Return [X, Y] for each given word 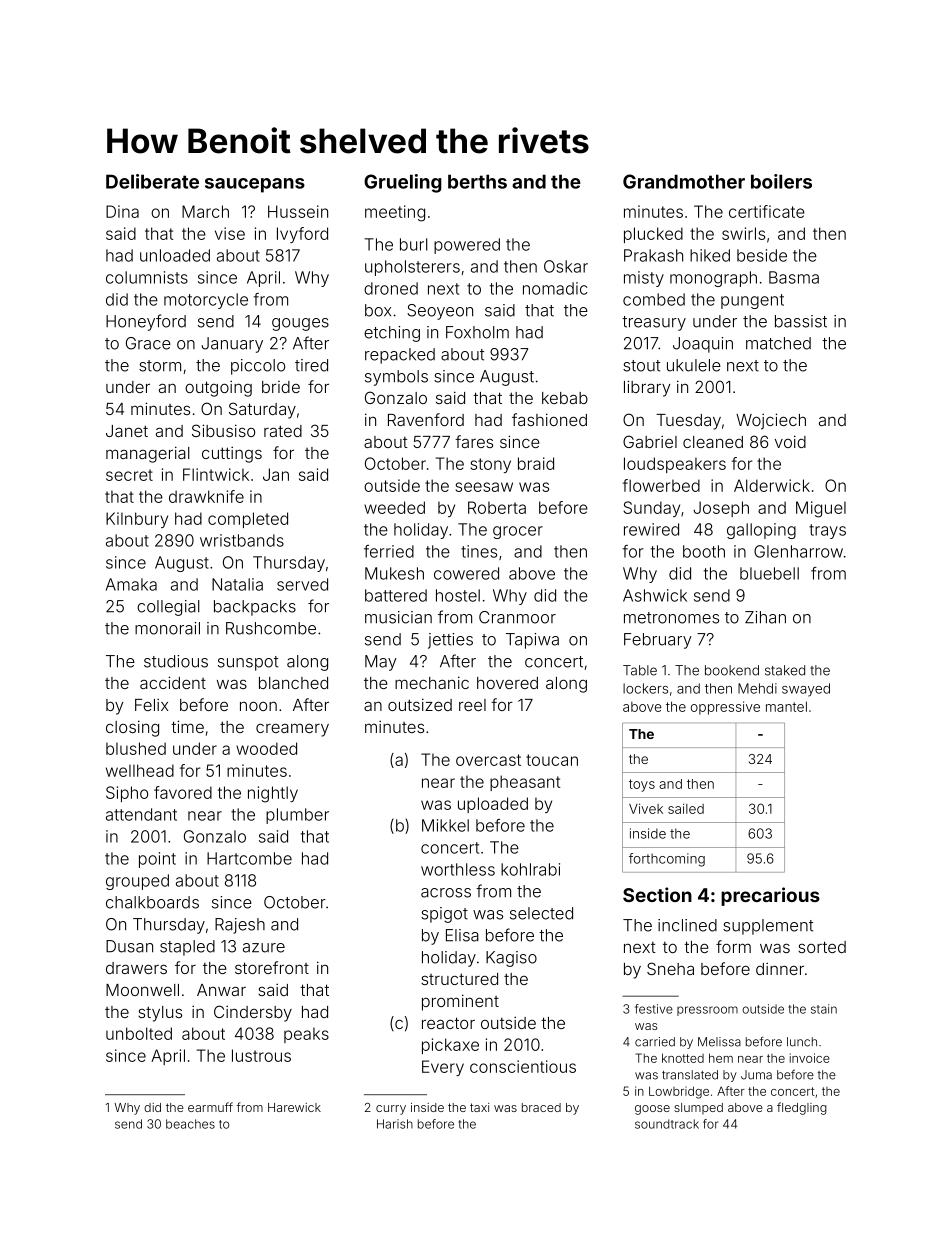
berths [477, 181]
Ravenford [426, 419]
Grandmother [684, 181]
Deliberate [152, 181]
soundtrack [667, 1124]
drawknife [206, 496]
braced [541, 1107]
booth [704, 551]
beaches [190, 1124]
